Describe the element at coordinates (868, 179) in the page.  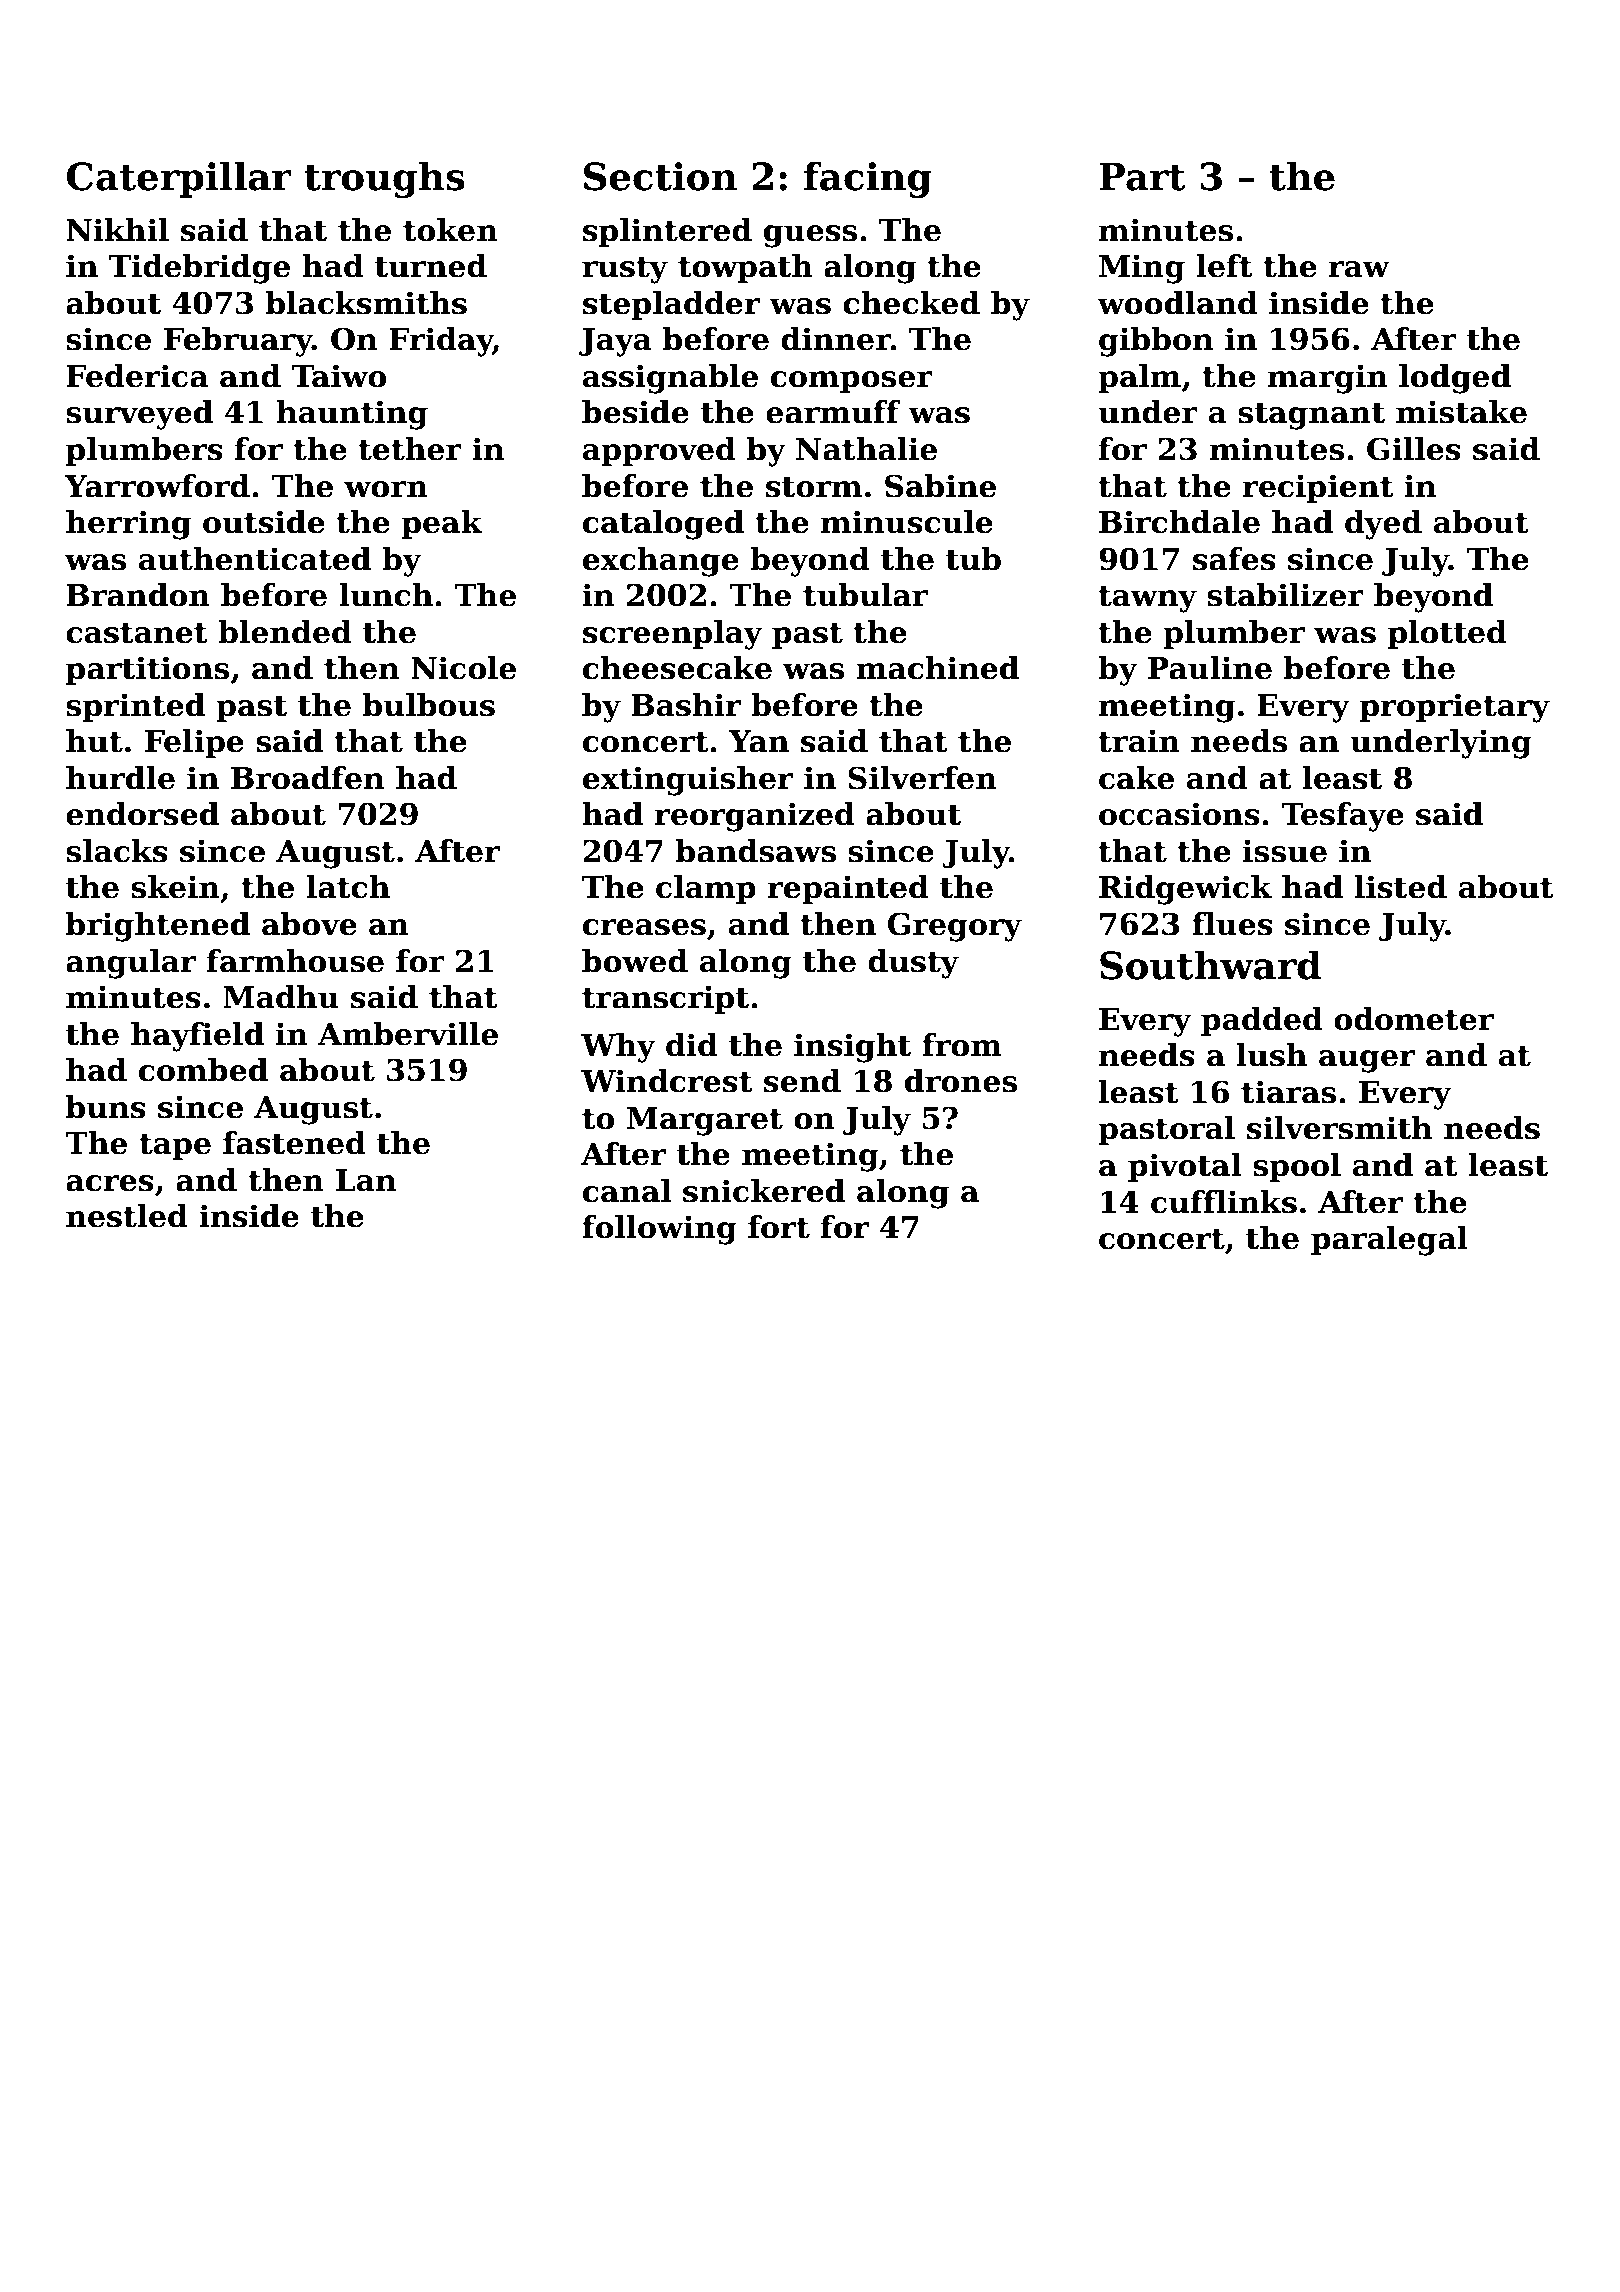
I see `facing` at that location.
